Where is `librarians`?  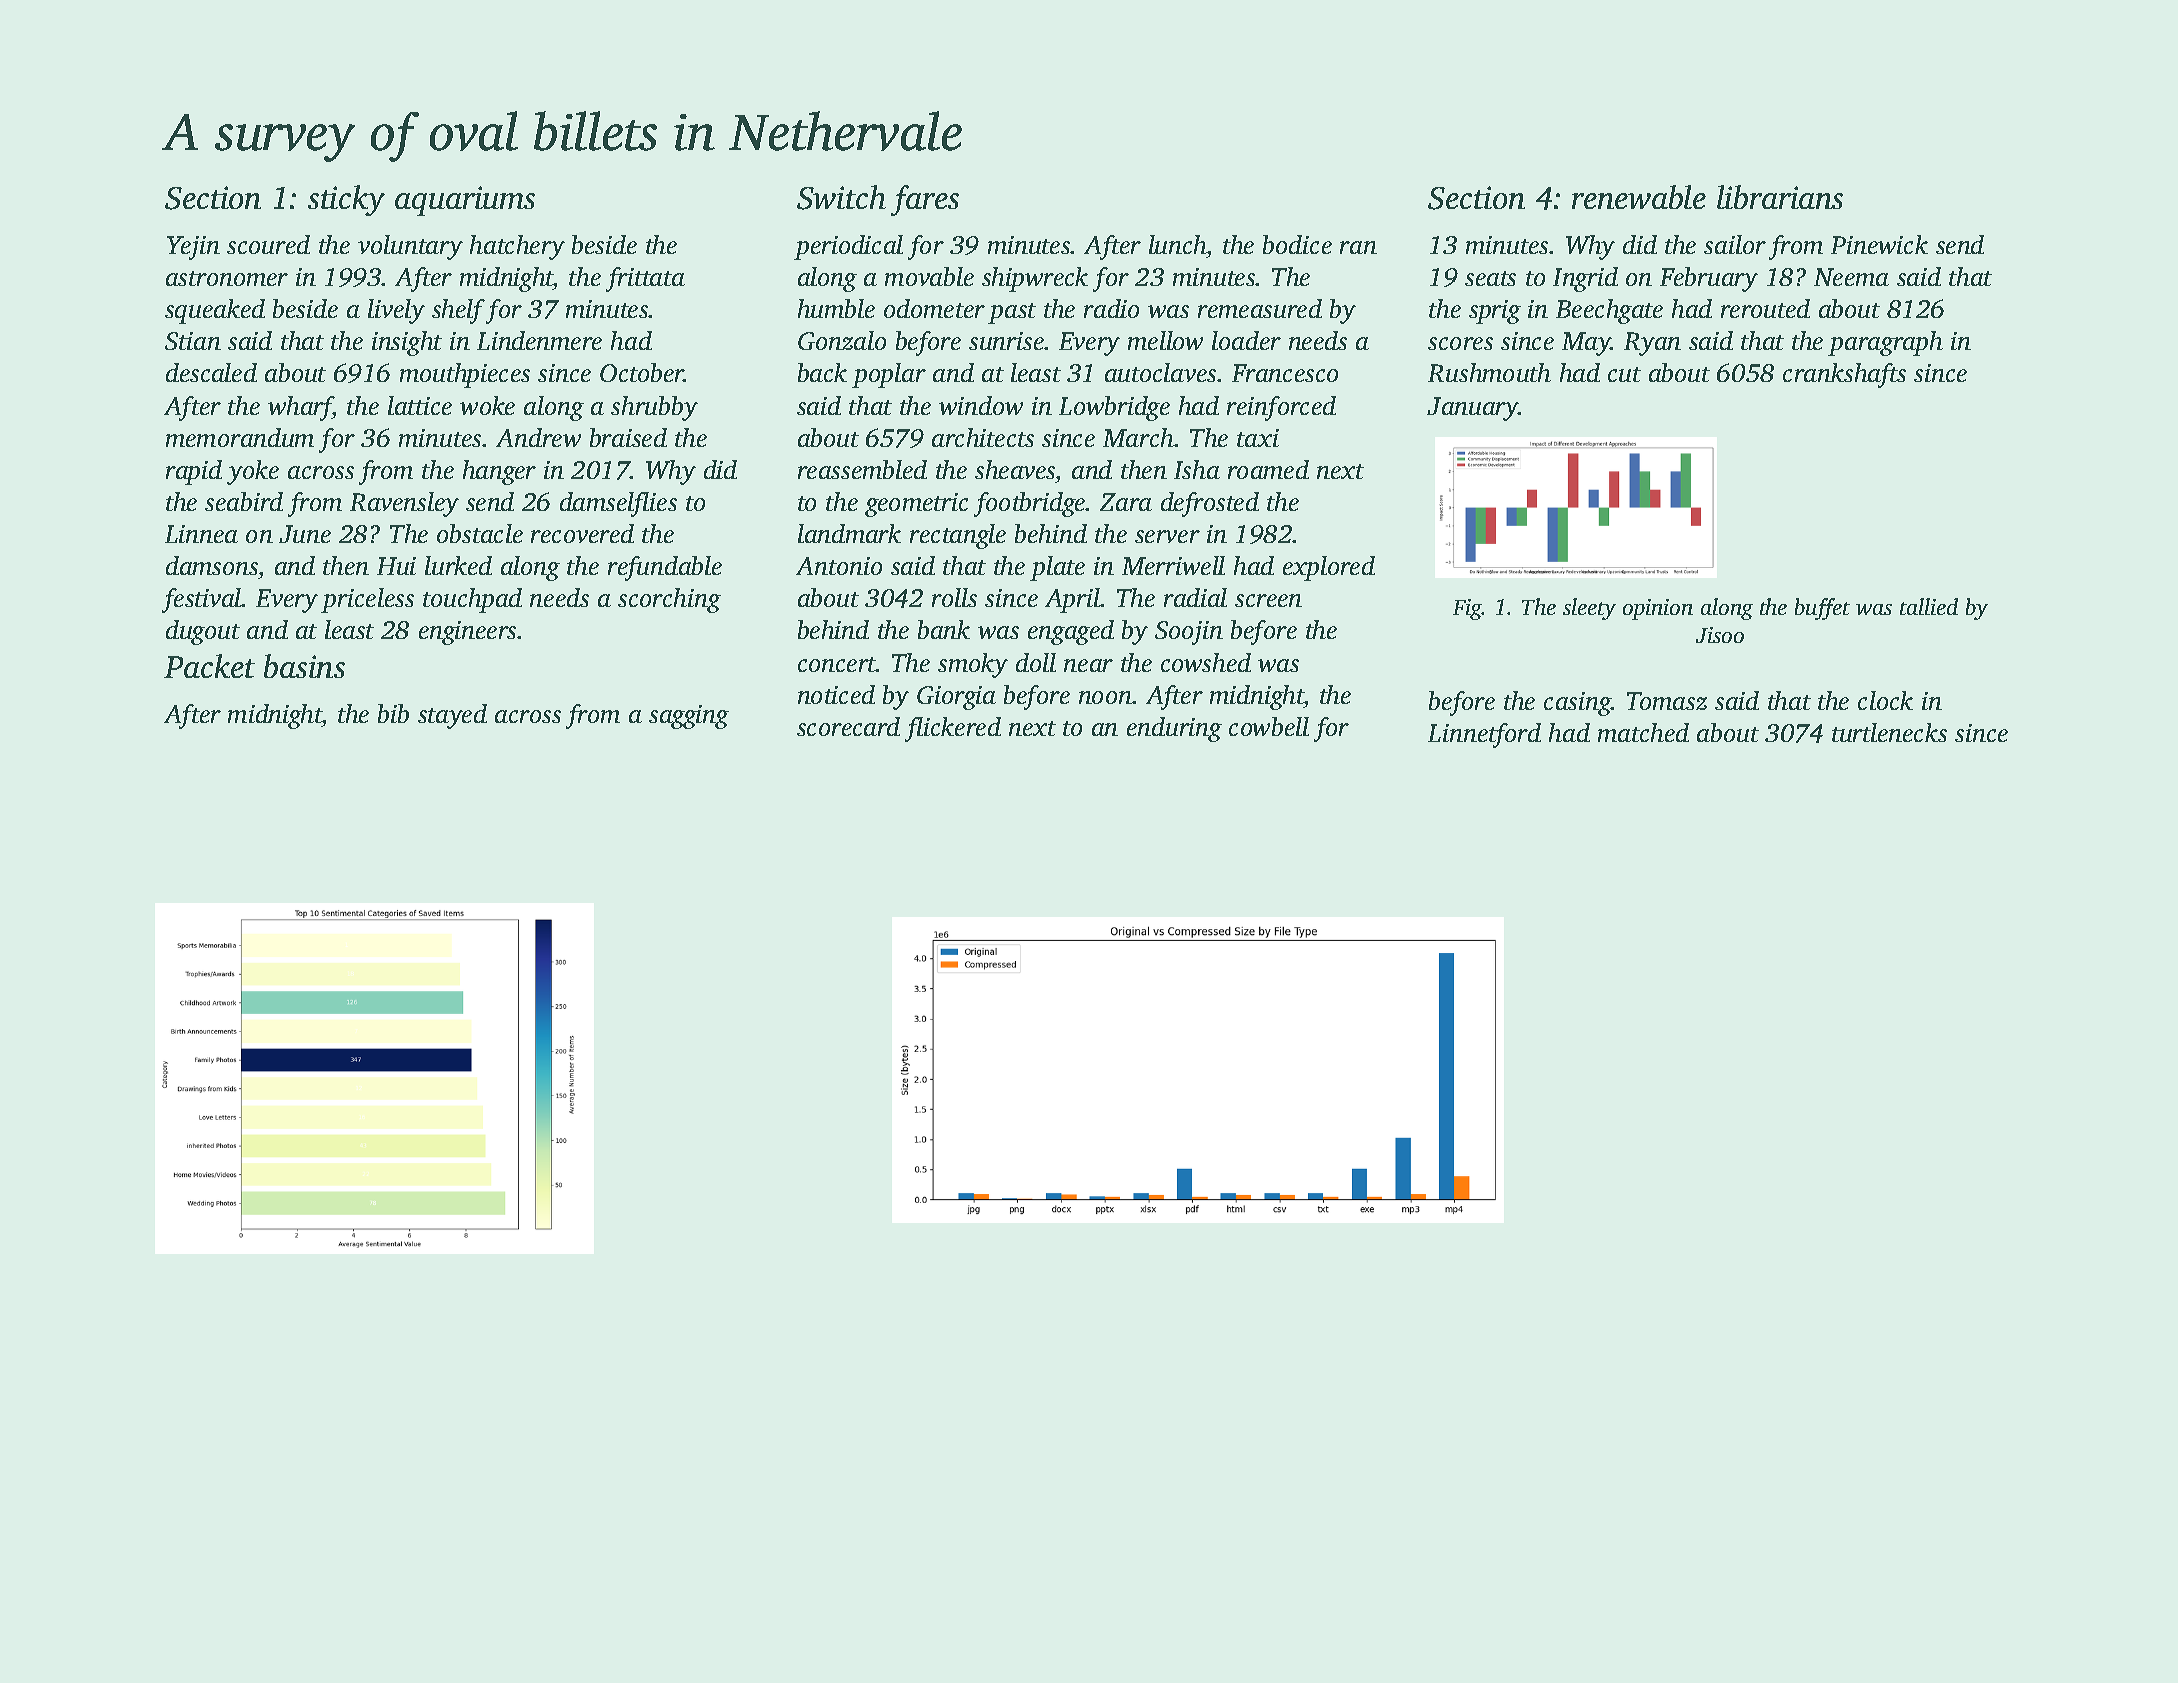 librarians is located at coordinates (1780, 197).
